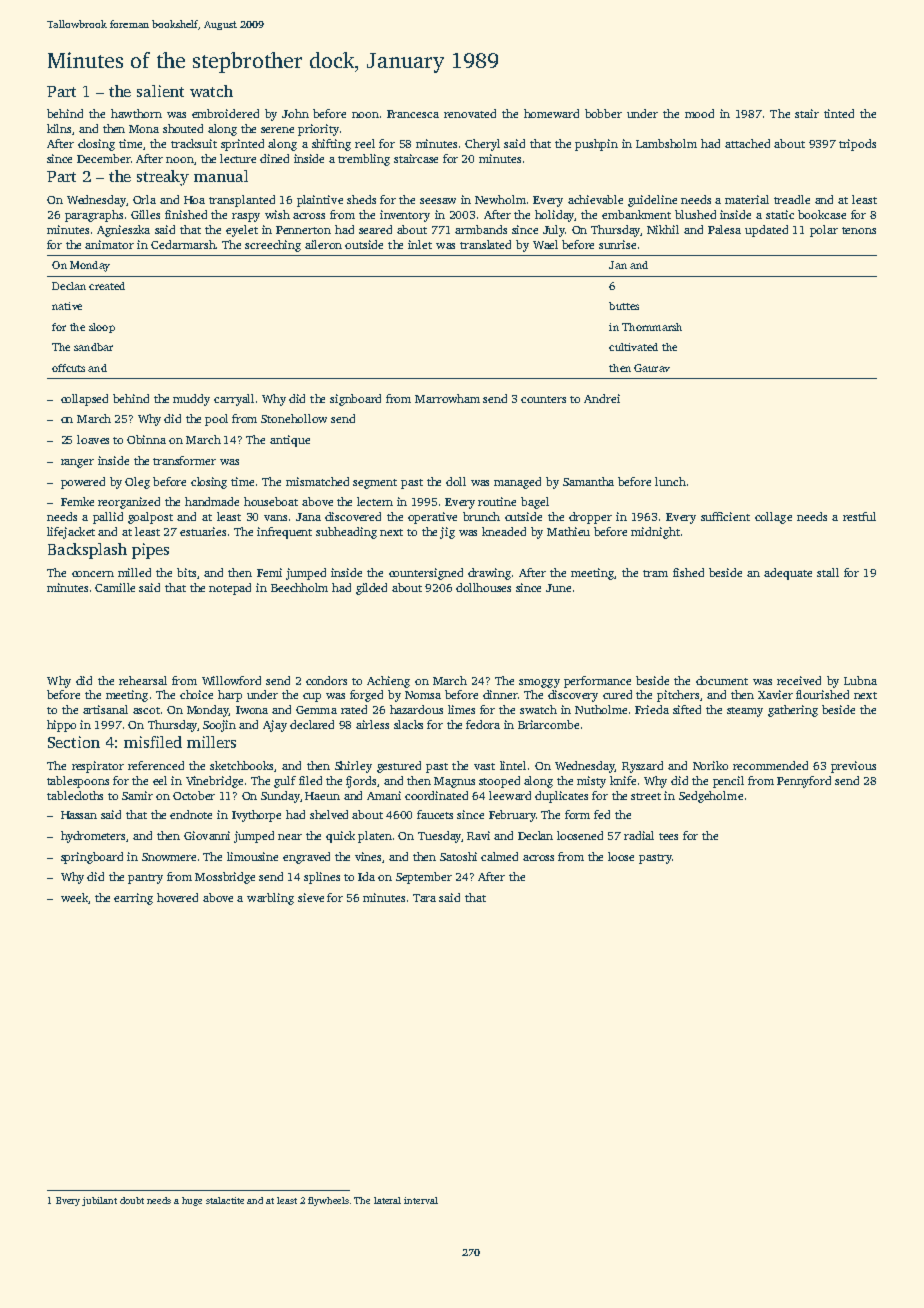 The height and width of the image is (1308, 924). What do you see at coordinates (311, 897) in the image?
I see `sieve` at bounding box center [311, 897].
